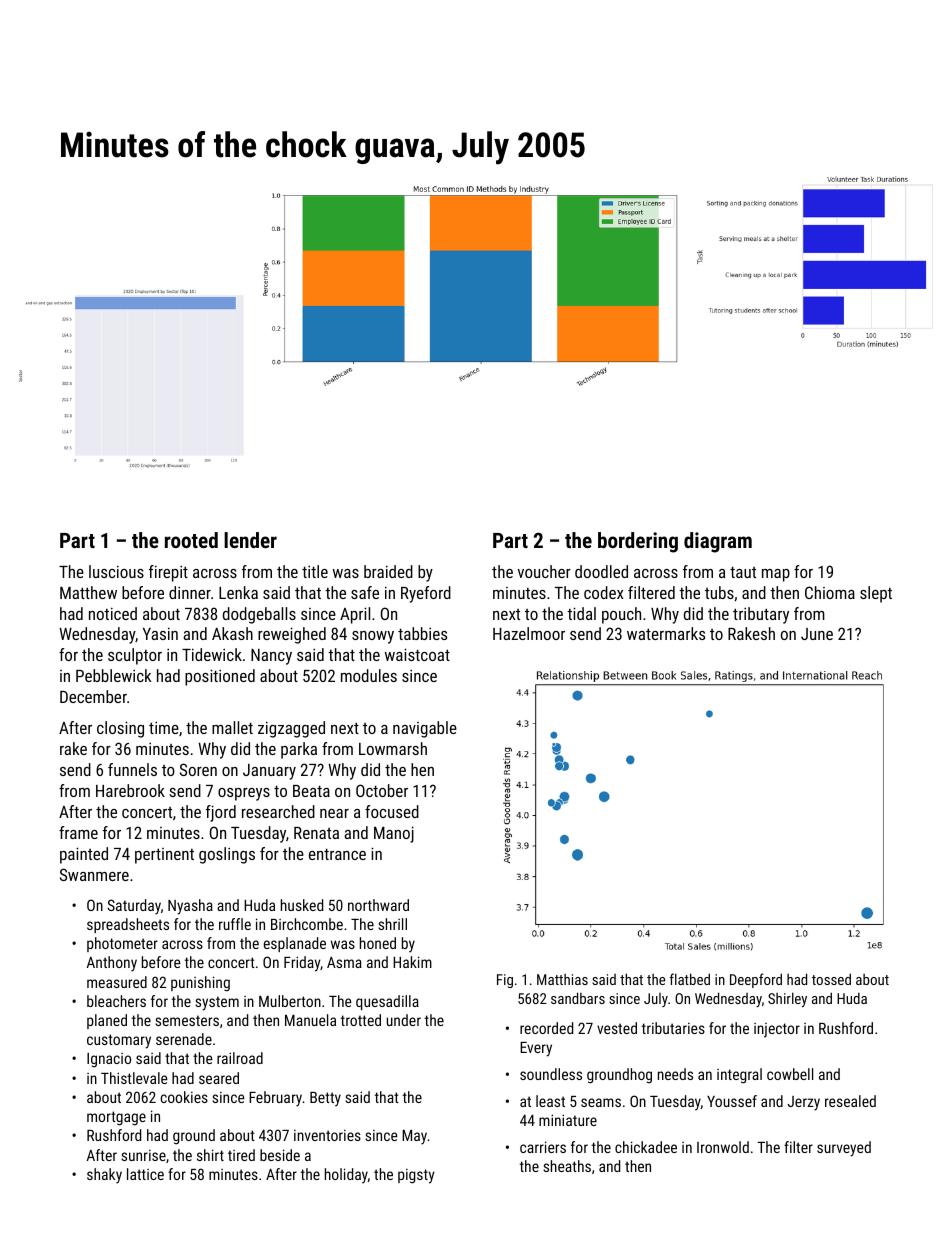 The width and height of the screenshot is (952, 1233). Describe the element at coordinates (666, 633) in the screenshot. I see `watermarks` at that location.
